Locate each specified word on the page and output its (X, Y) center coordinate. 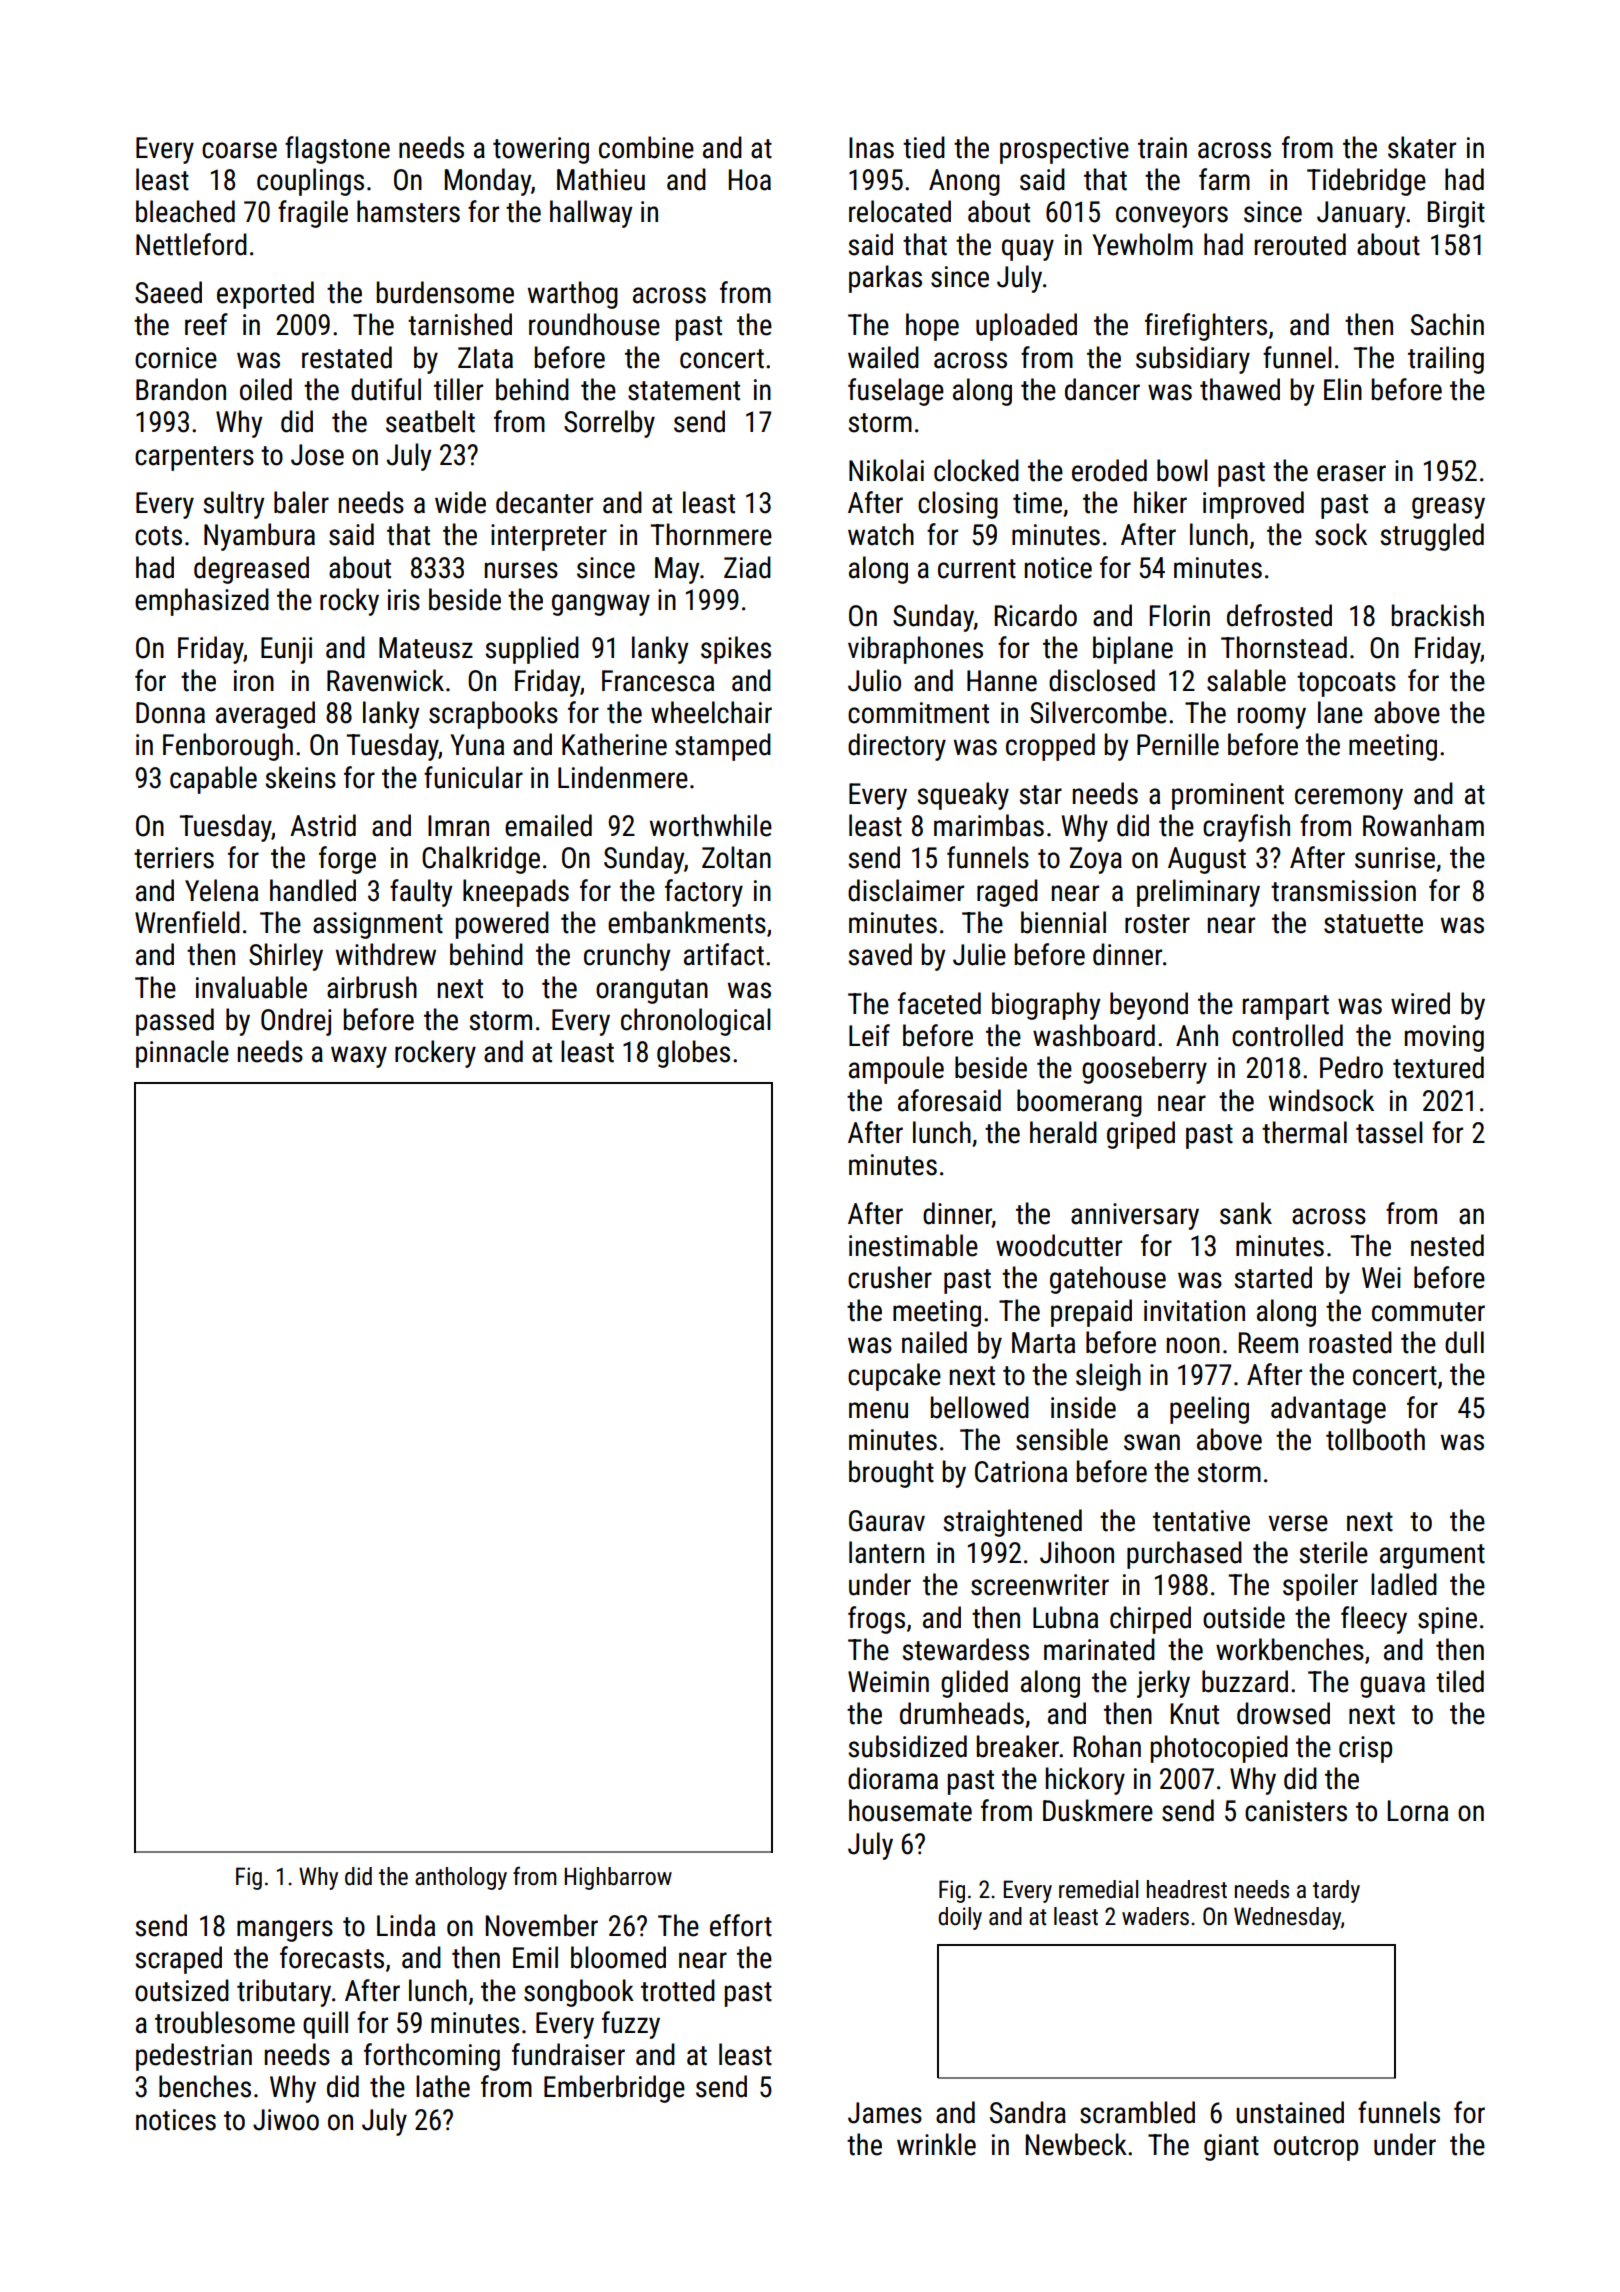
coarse (239, 150)
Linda (406, 1925)
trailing (1446, 360)
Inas (871, 148)
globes (693, 1054)
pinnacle (182, 1054)
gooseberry (1144, 1070)
